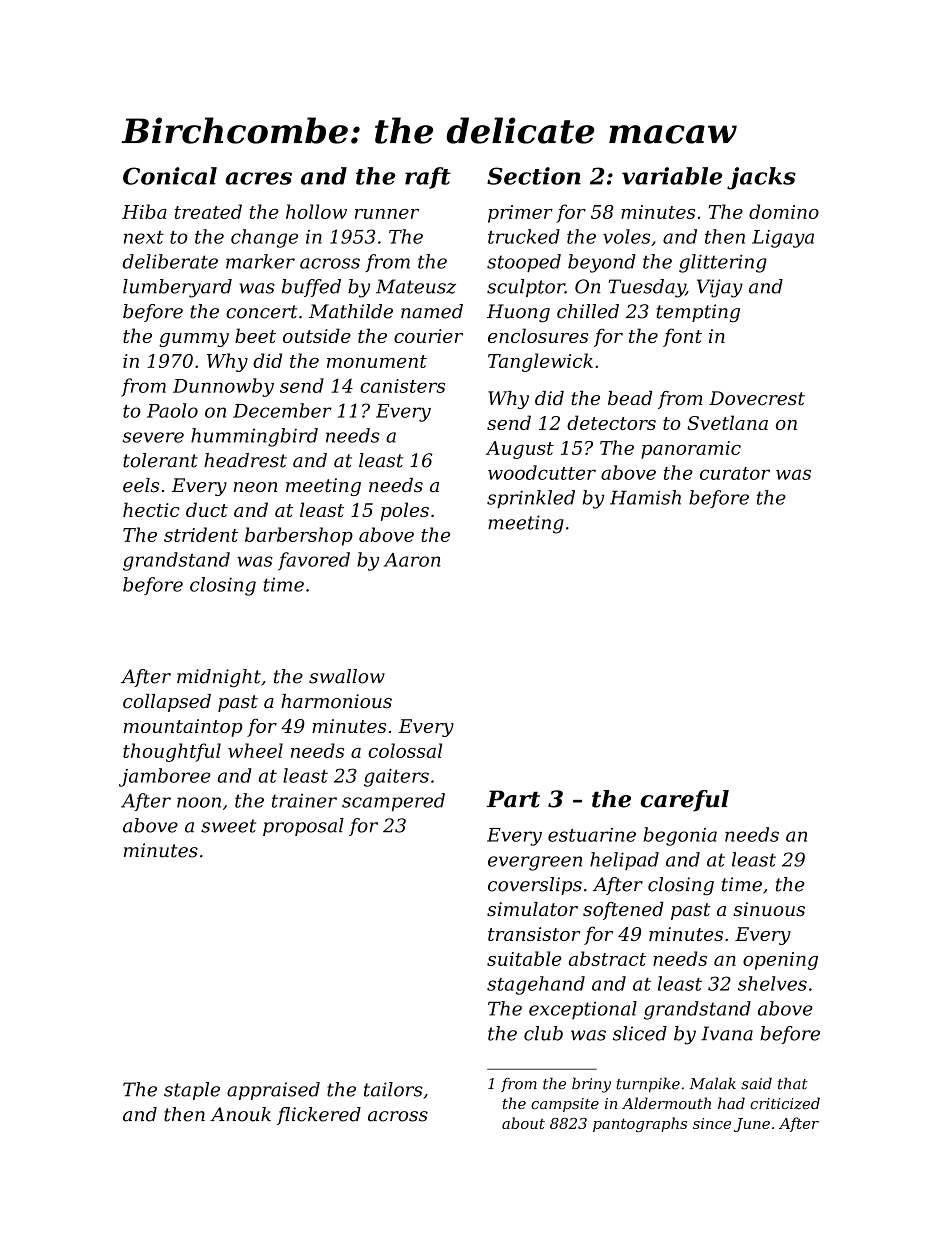 This image has width=952, height=1233. What do you see at coordinates (428, 178) in the image?
I see `raft` at bounding box center [428, 178].
